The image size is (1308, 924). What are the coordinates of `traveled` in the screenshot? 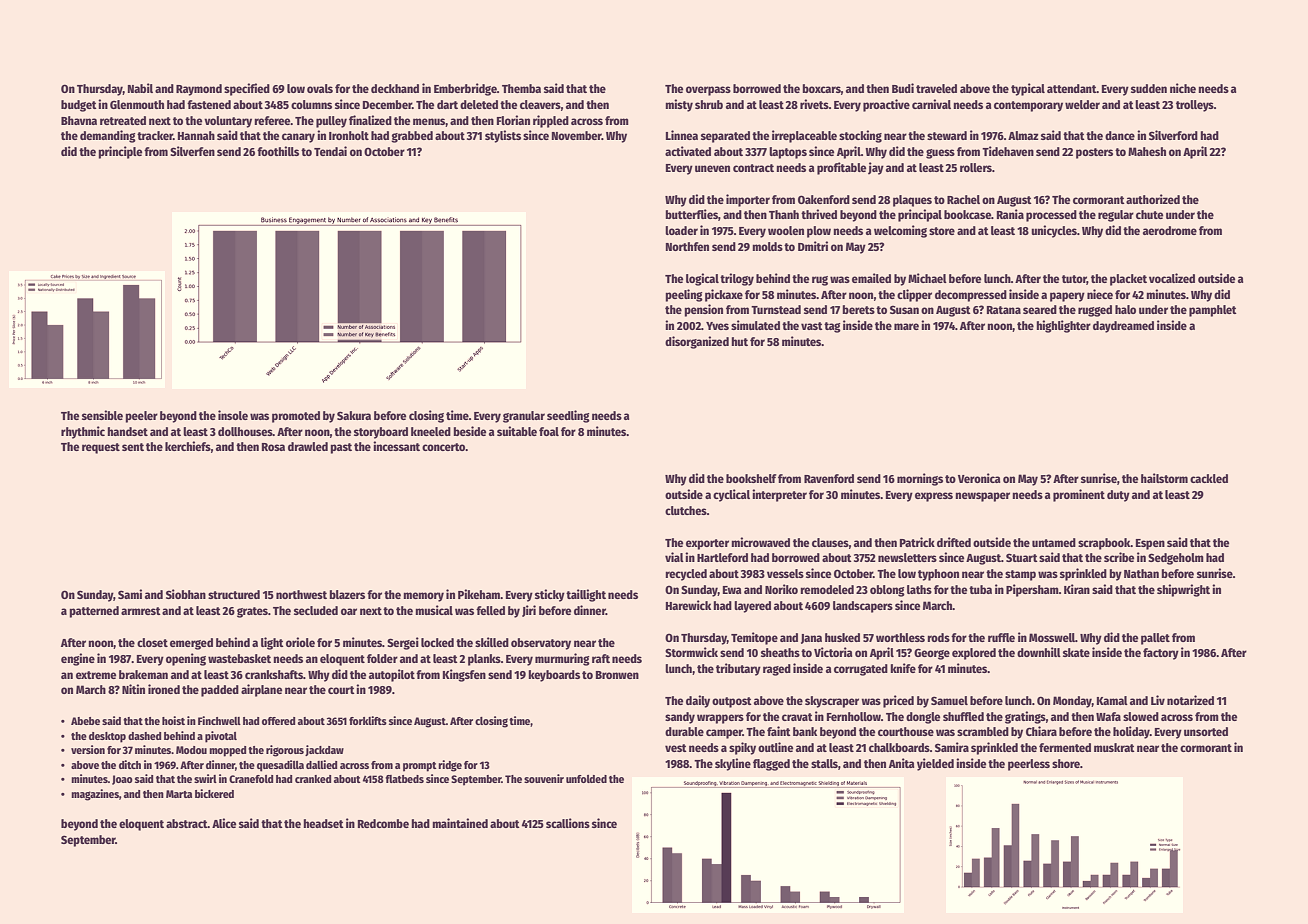 It's located at (936, 88).
